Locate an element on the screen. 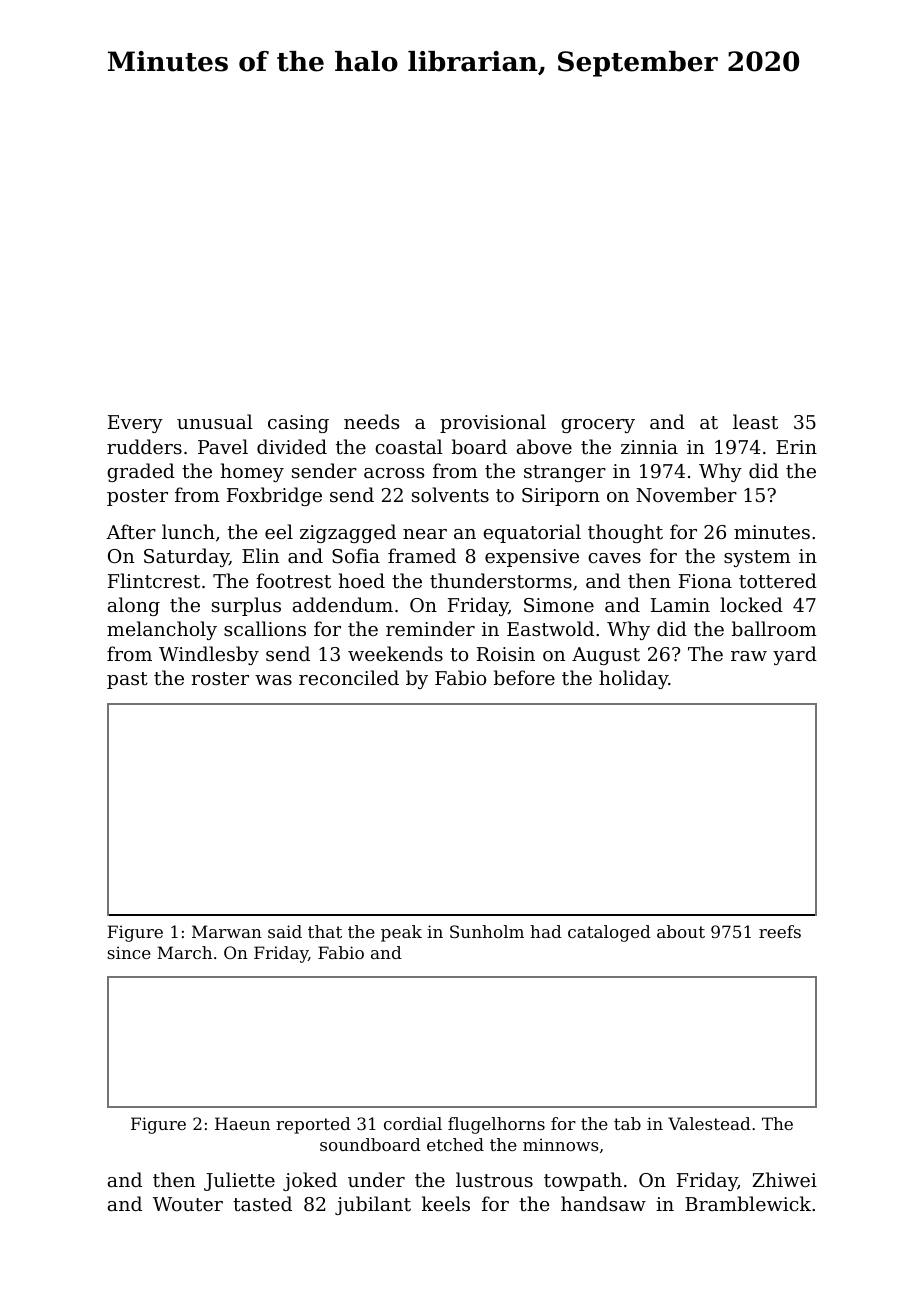  system is located at coordinates (757, 558).
